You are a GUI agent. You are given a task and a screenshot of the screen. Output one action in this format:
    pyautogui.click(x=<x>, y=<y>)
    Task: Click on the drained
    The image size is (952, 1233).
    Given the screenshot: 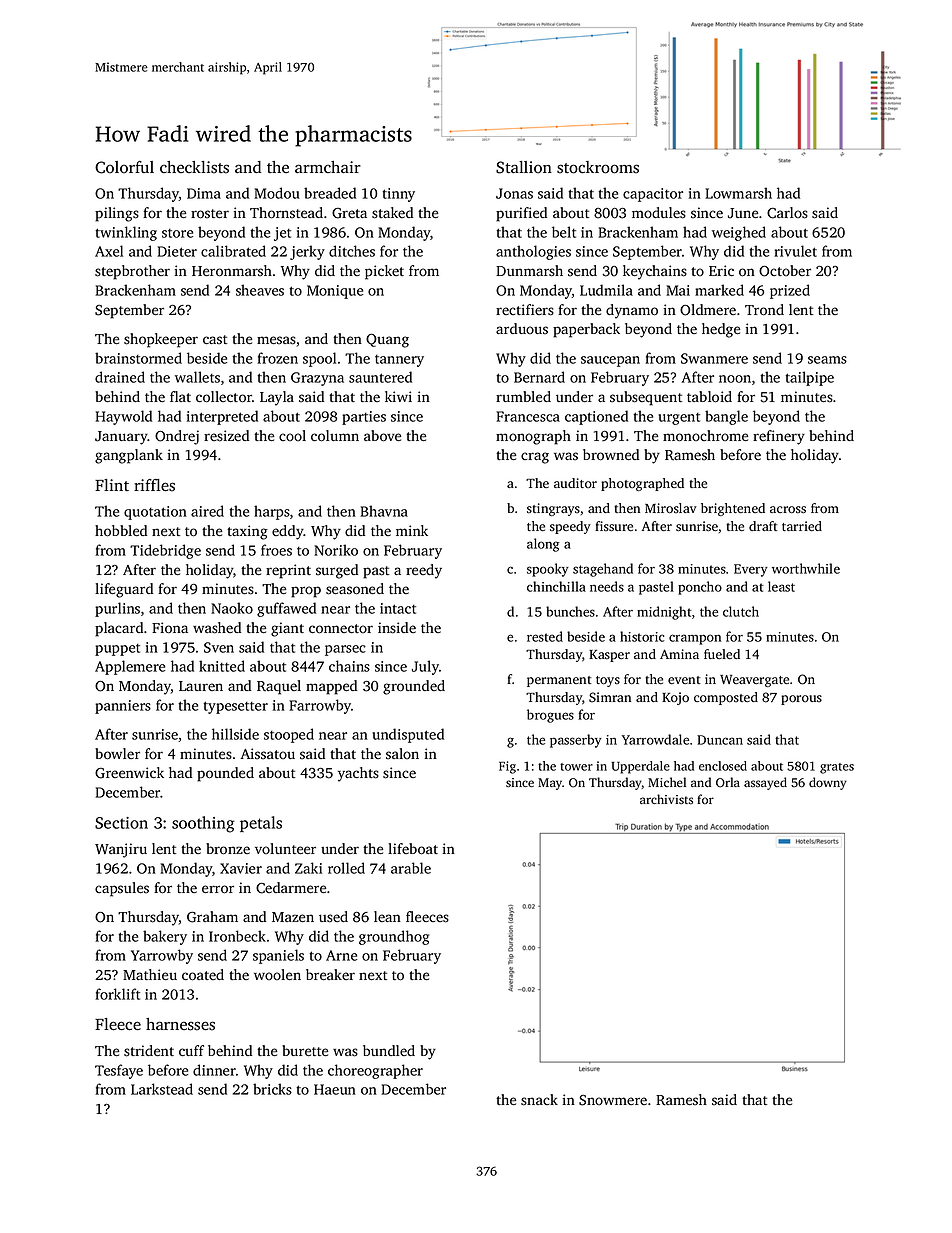 What is the action you would take?
    pyautogui.click(x=120, y=377)
